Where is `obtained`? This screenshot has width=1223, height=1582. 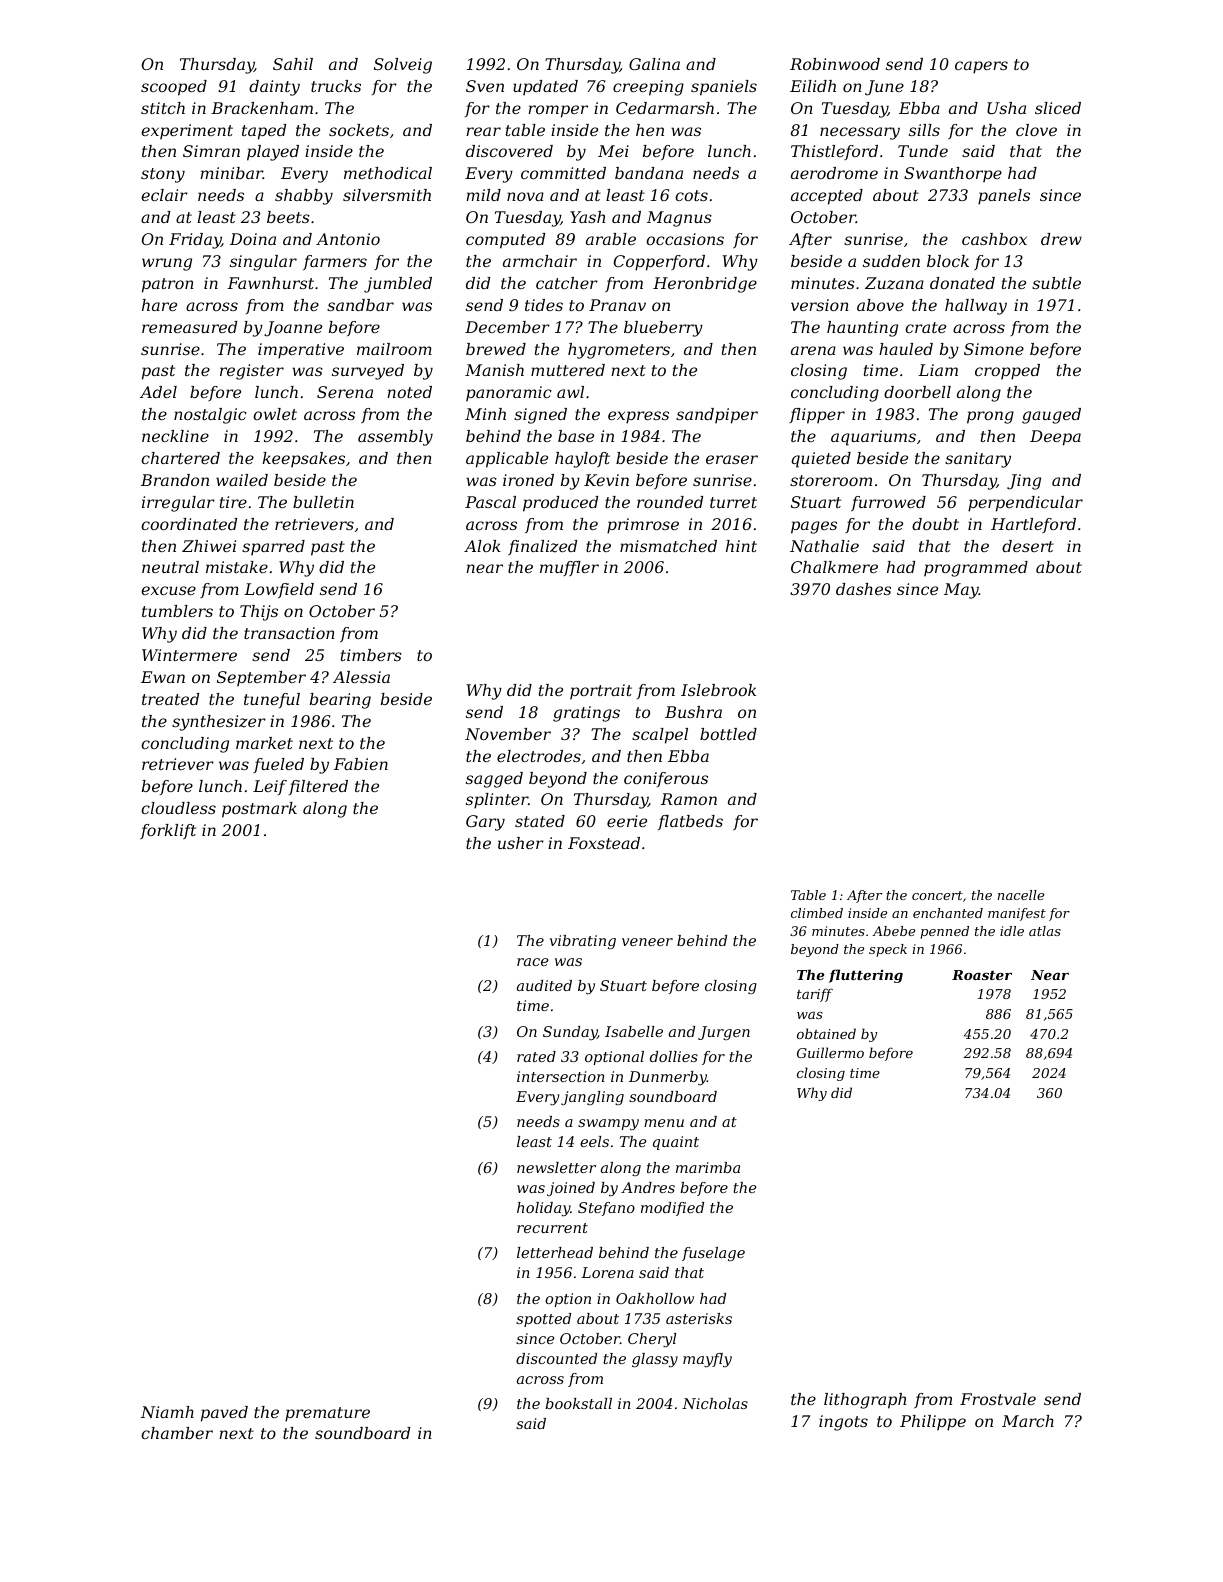 obtained is located at coordinates (826, 1033).
